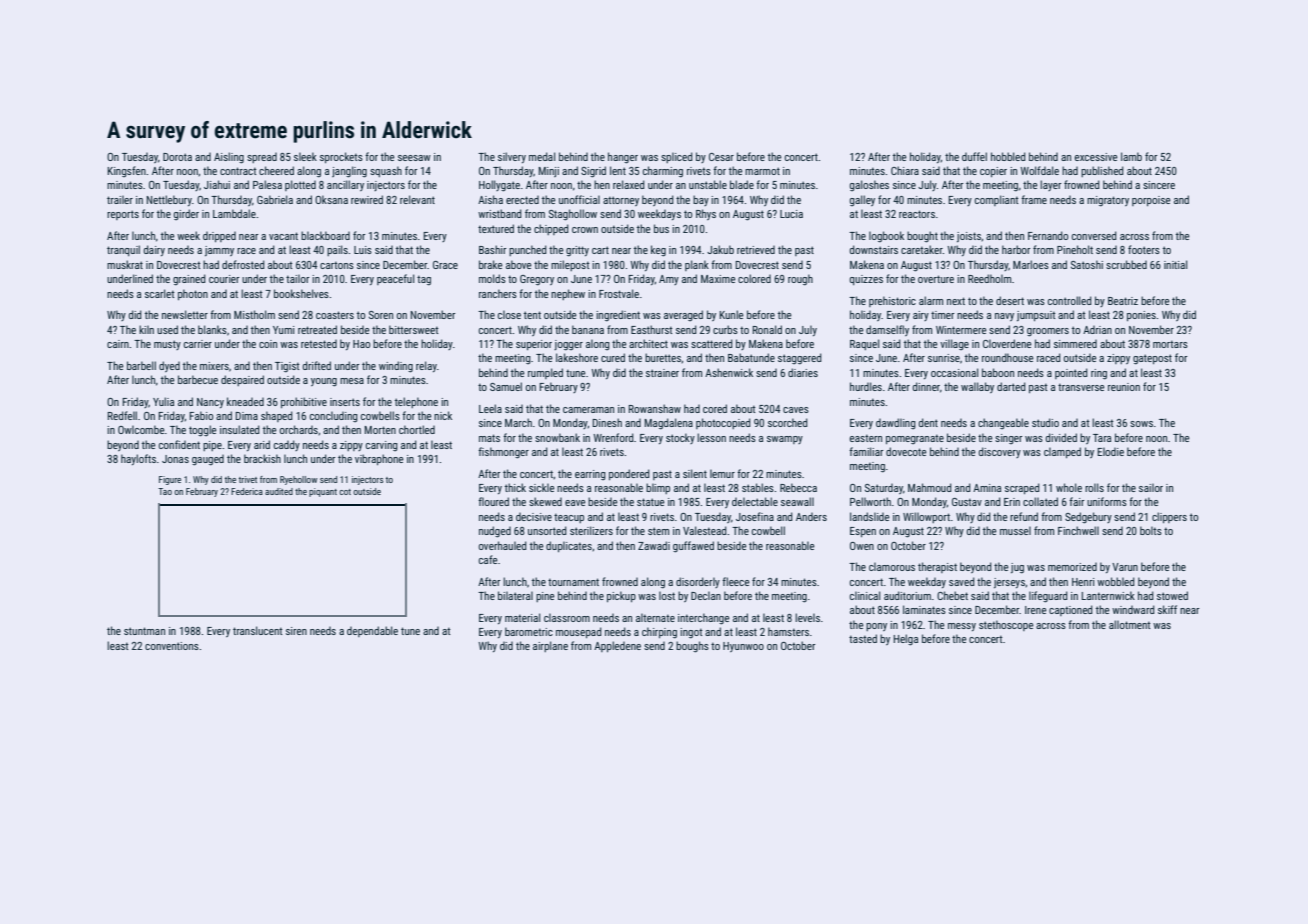 This page has height=924, width=1308. Describe the element at coordinates (974, 156) in the page. I see `duffel` at that location.
